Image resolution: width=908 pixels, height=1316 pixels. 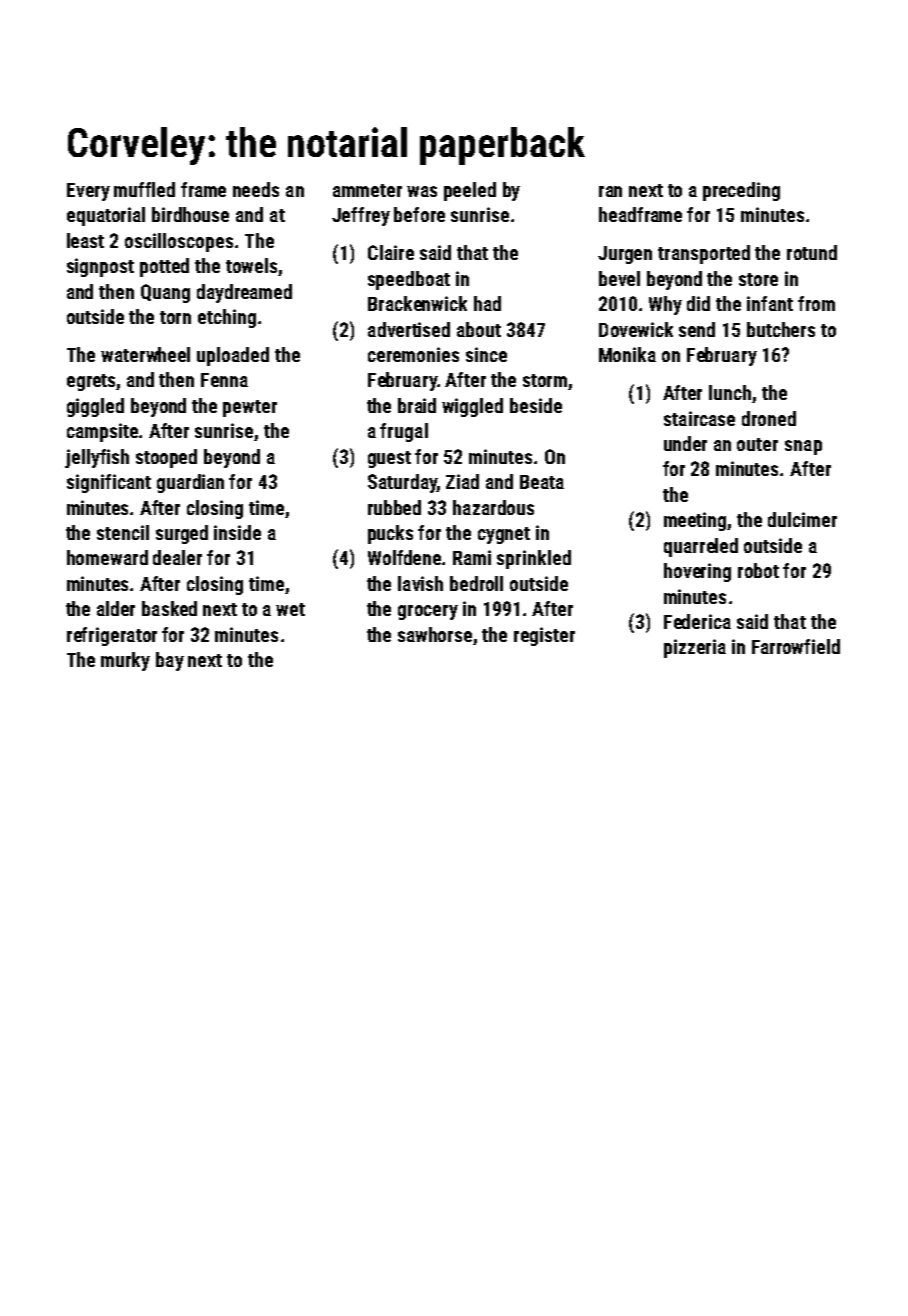 I want to click on preceding, so click(x=741, y=191).
